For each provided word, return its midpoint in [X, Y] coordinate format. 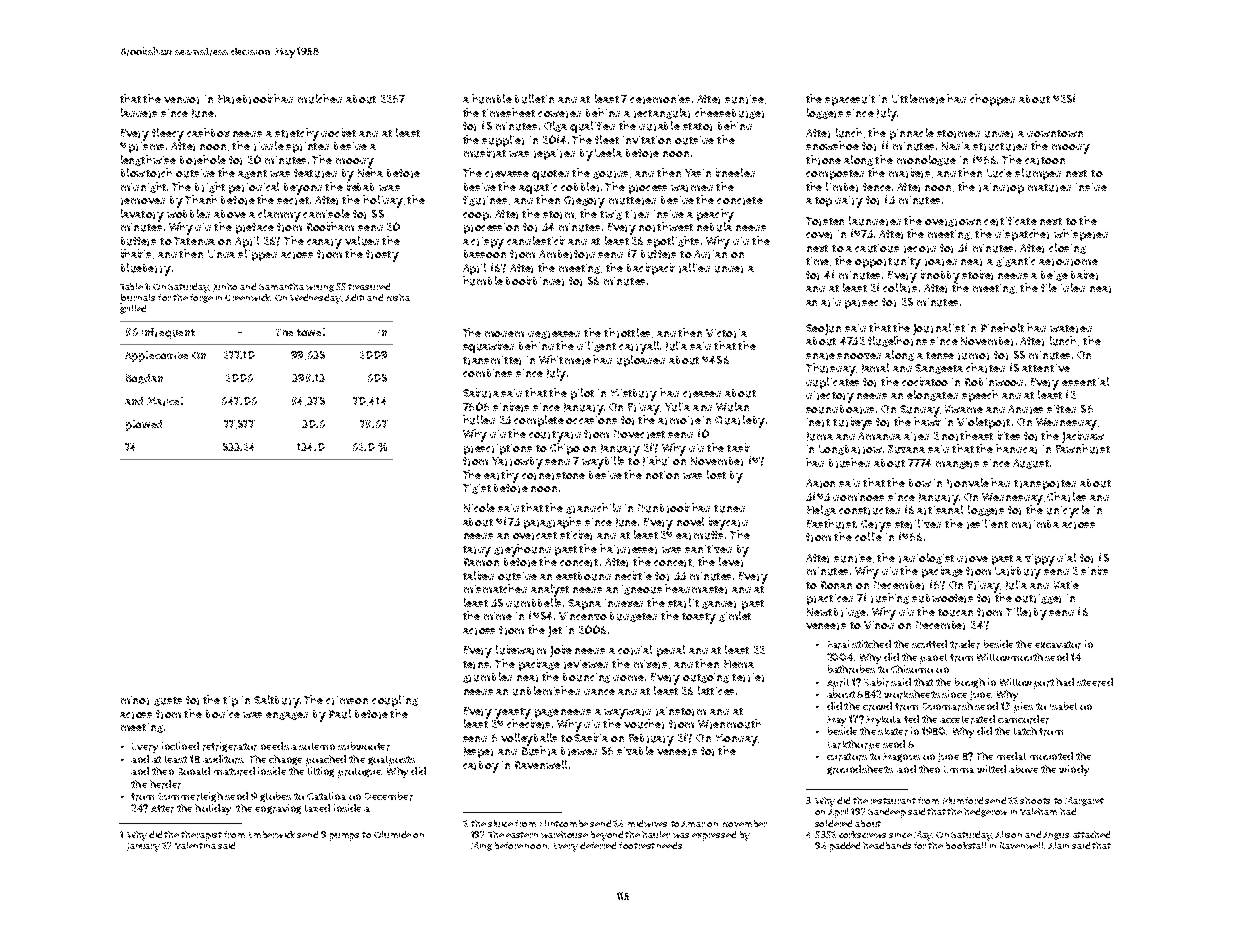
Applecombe [156, 356]
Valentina [195, 845]
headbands [887, 845]
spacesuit [850, 100]
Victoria [726, 333]
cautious [877, 248]
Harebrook [245, 99]
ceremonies [660, 99]
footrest [637, 845]
